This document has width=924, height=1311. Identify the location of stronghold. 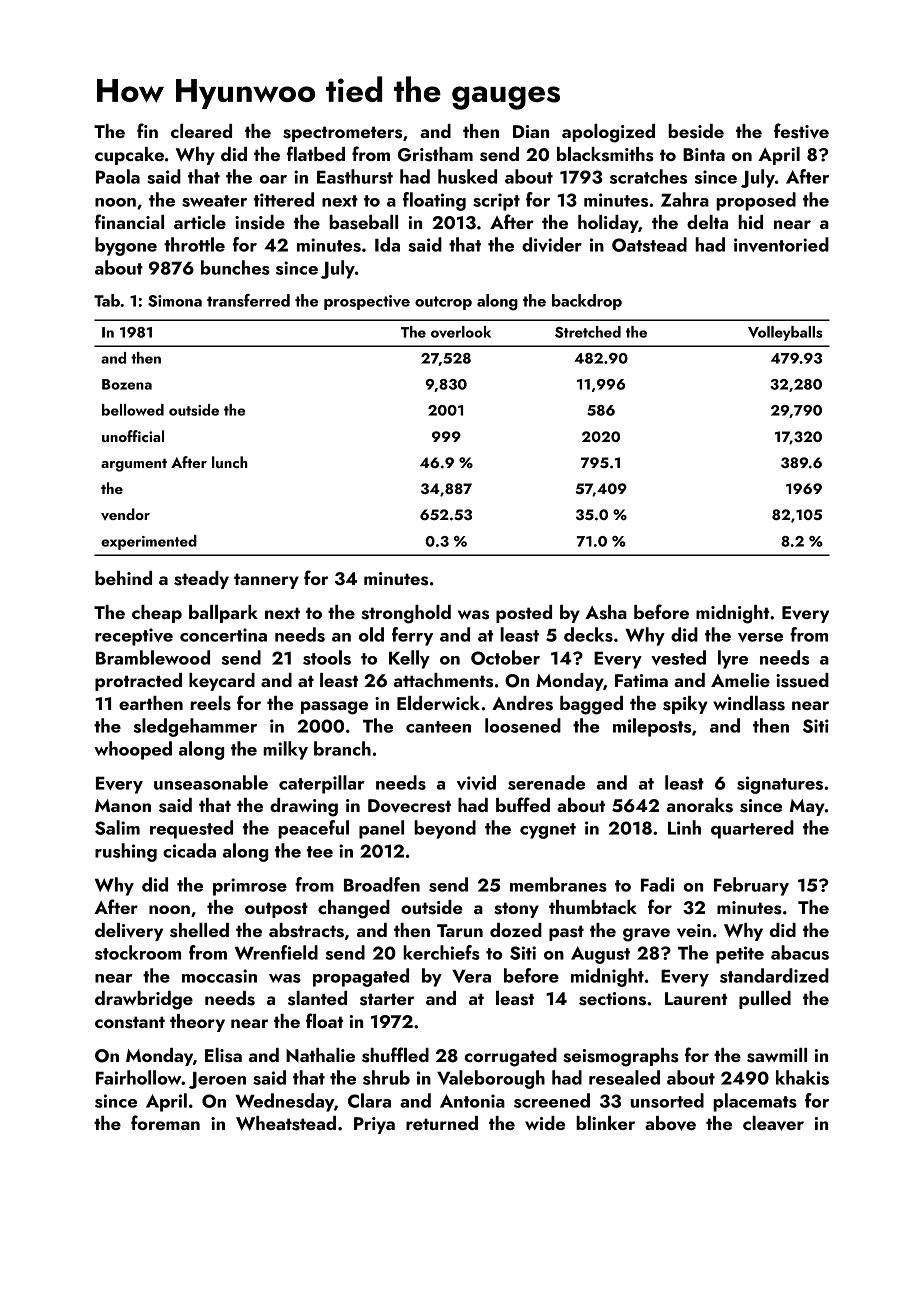
(406, 614).
